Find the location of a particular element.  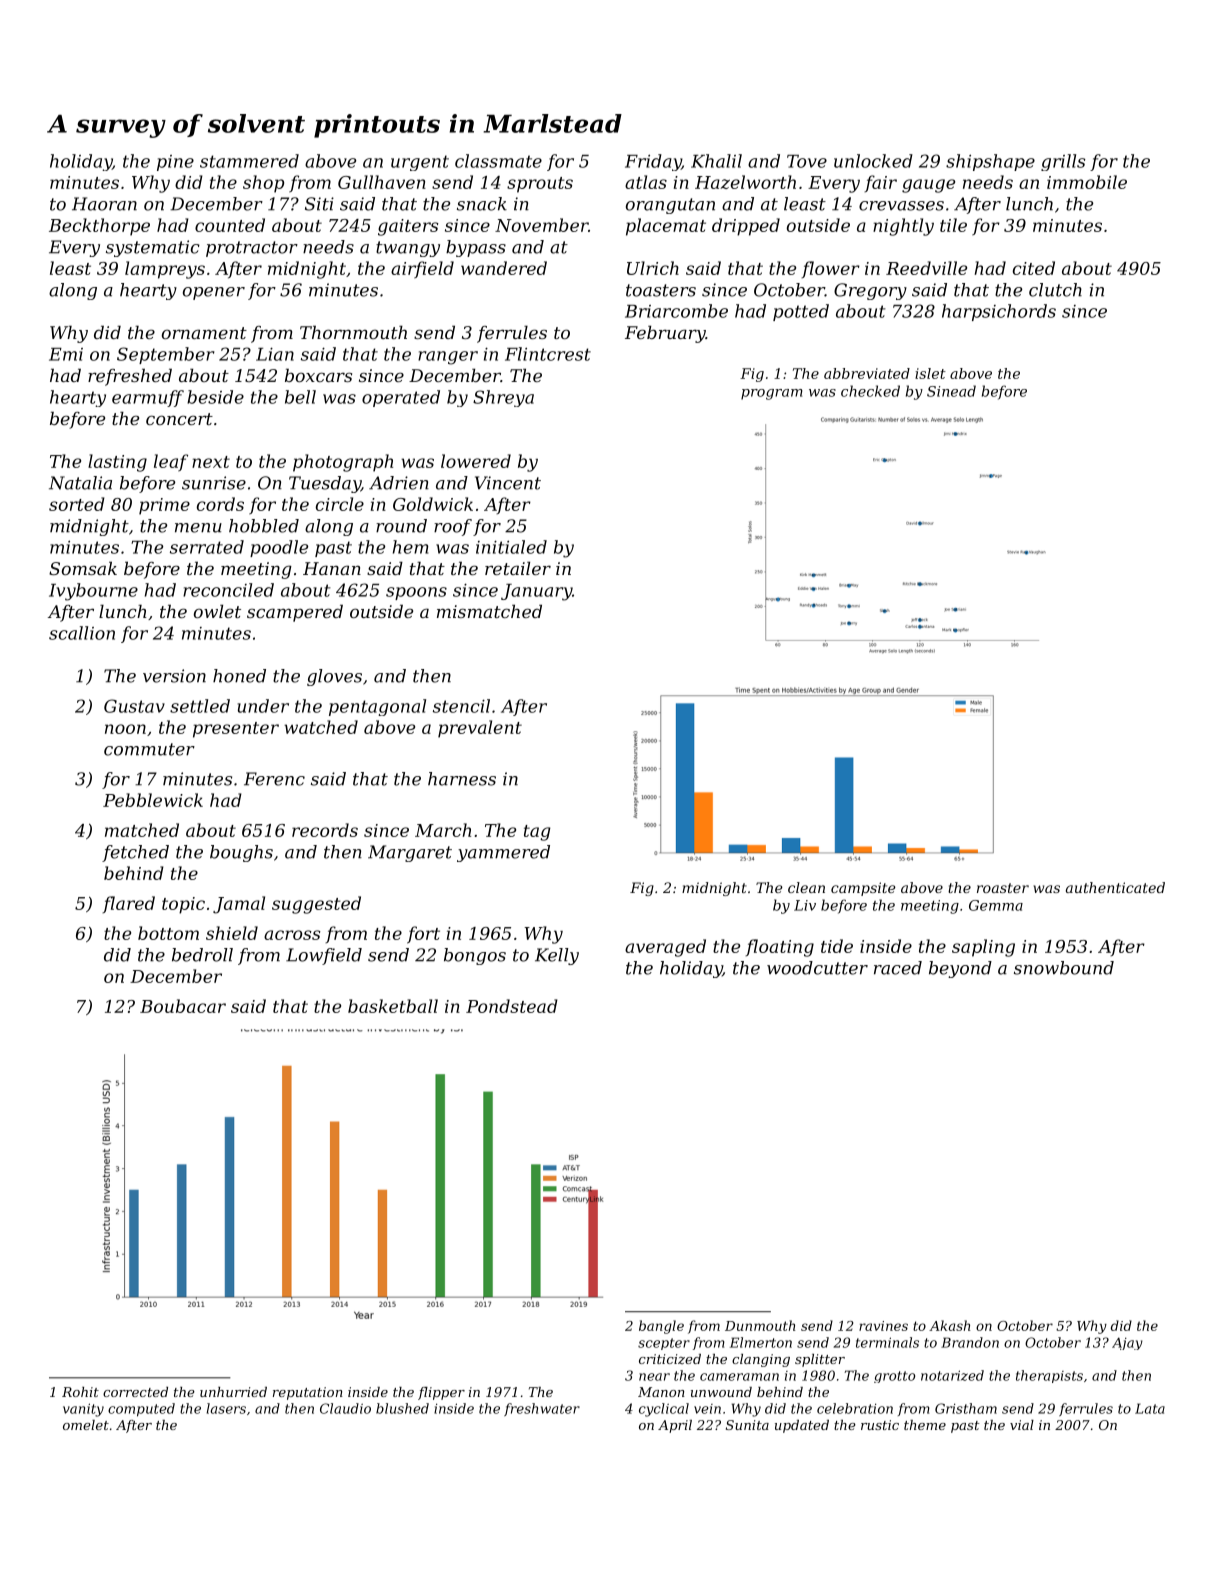

beside is located at coordinates (215, 397).
